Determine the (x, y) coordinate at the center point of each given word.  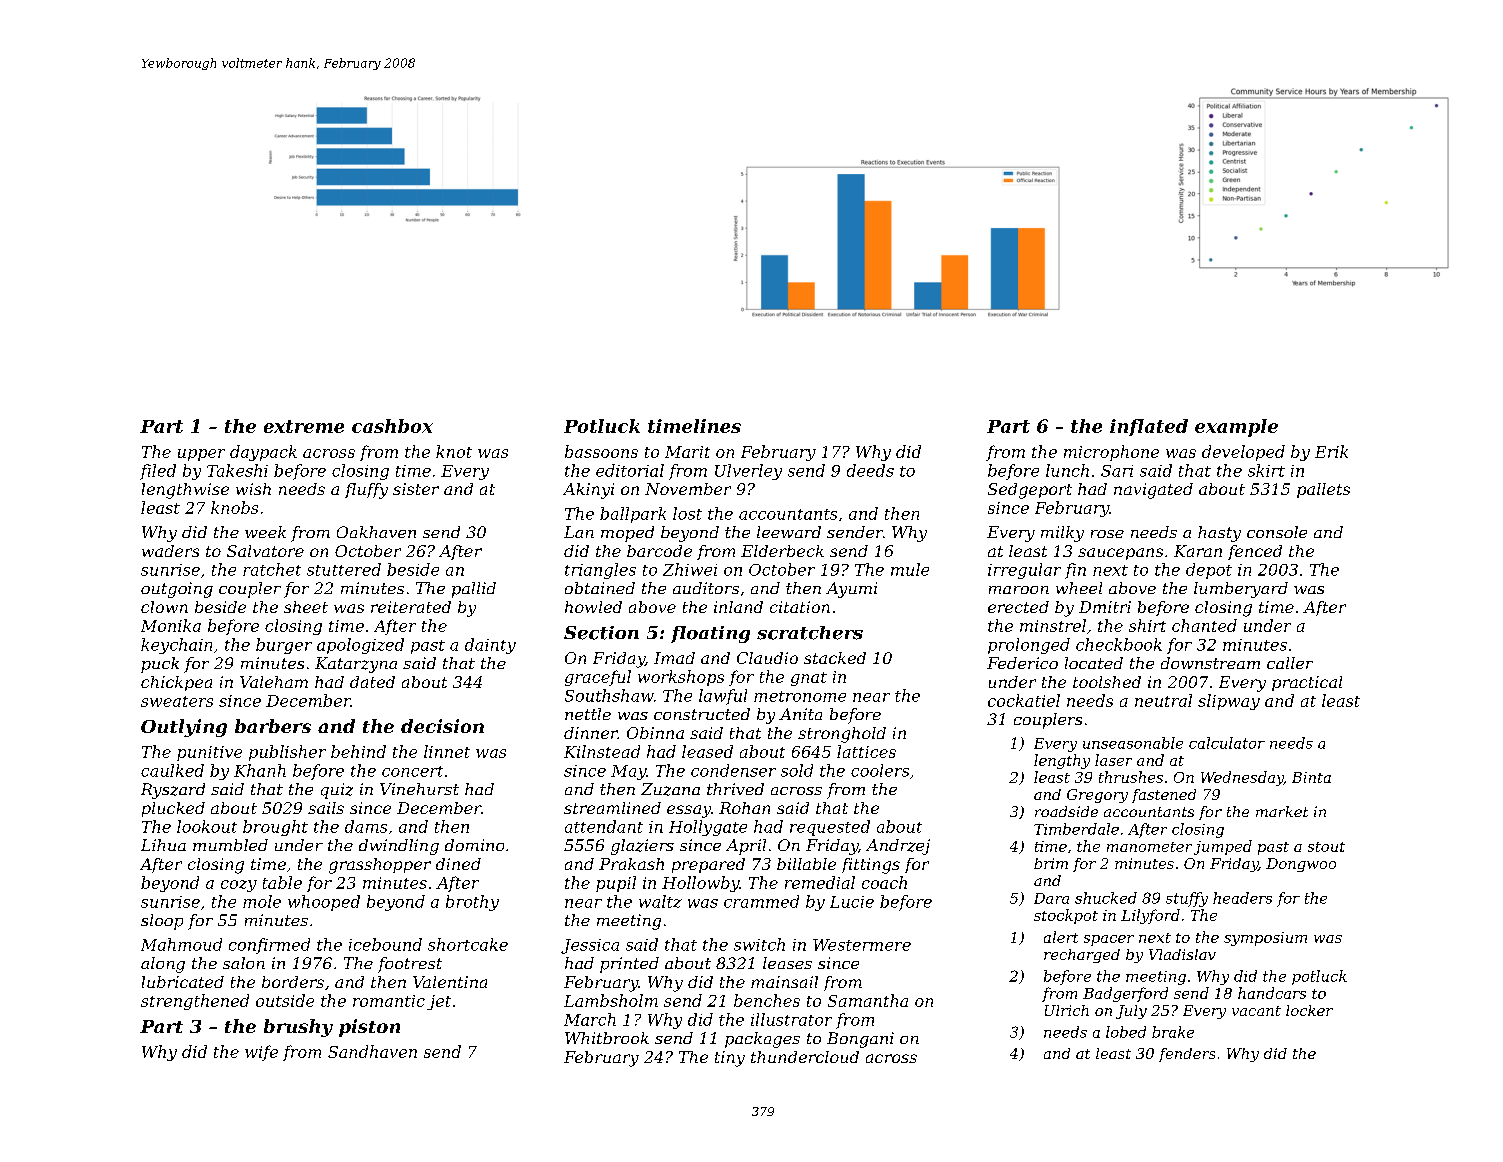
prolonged (1029, 646)
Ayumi (851, 590)
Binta (1311, 777)
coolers (880, 770)
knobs (234, 507)
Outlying (184, 728)
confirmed (269, 946)
